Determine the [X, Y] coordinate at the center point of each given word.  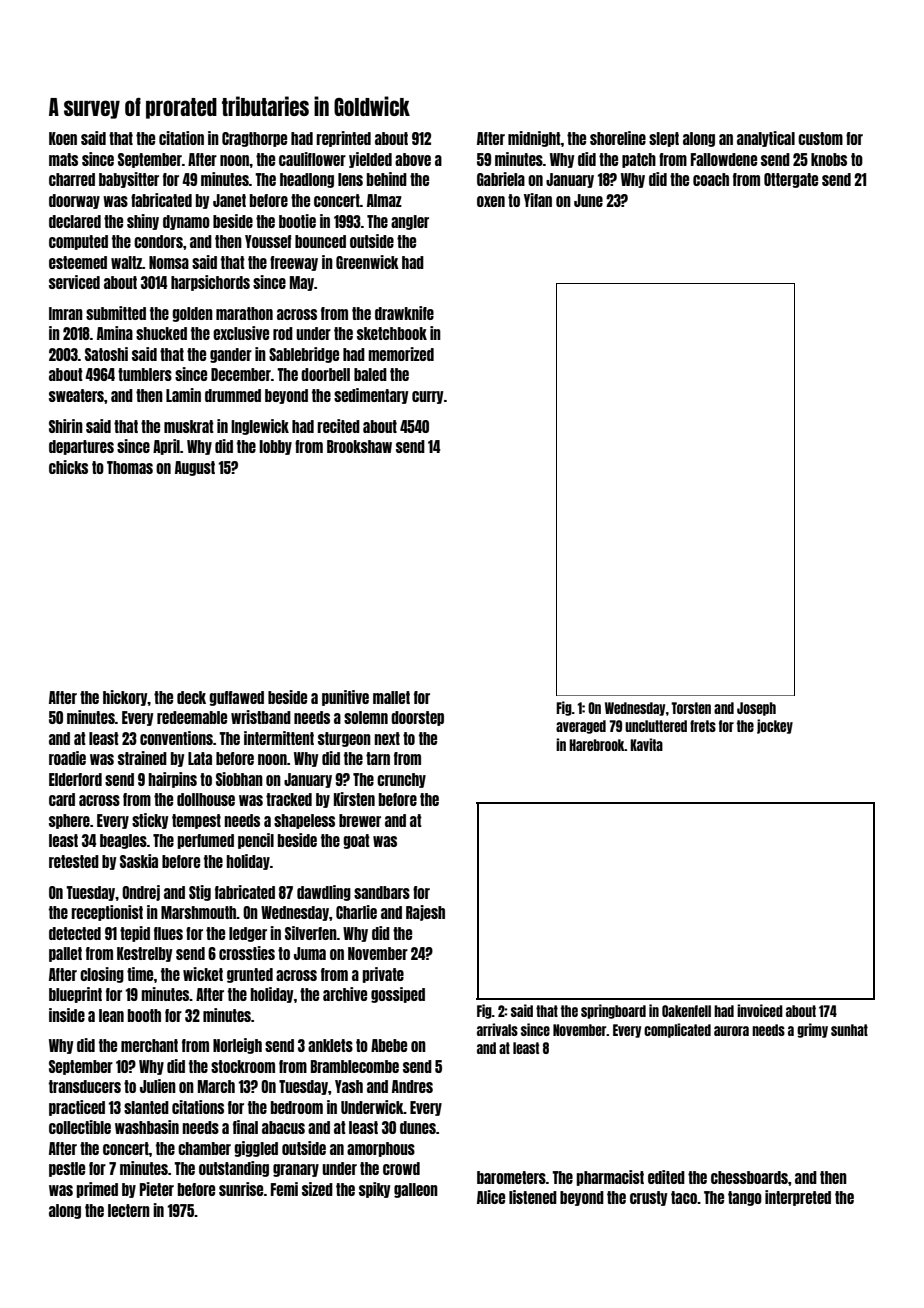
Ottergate [791, 180]
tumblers [145, 374]
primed [97, 1190]
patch [639, 160]
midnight [534, 139]
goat [356, 841]
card [62, 799]
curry [428, 397]
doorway [74, 201]
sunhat [849, 1030]
